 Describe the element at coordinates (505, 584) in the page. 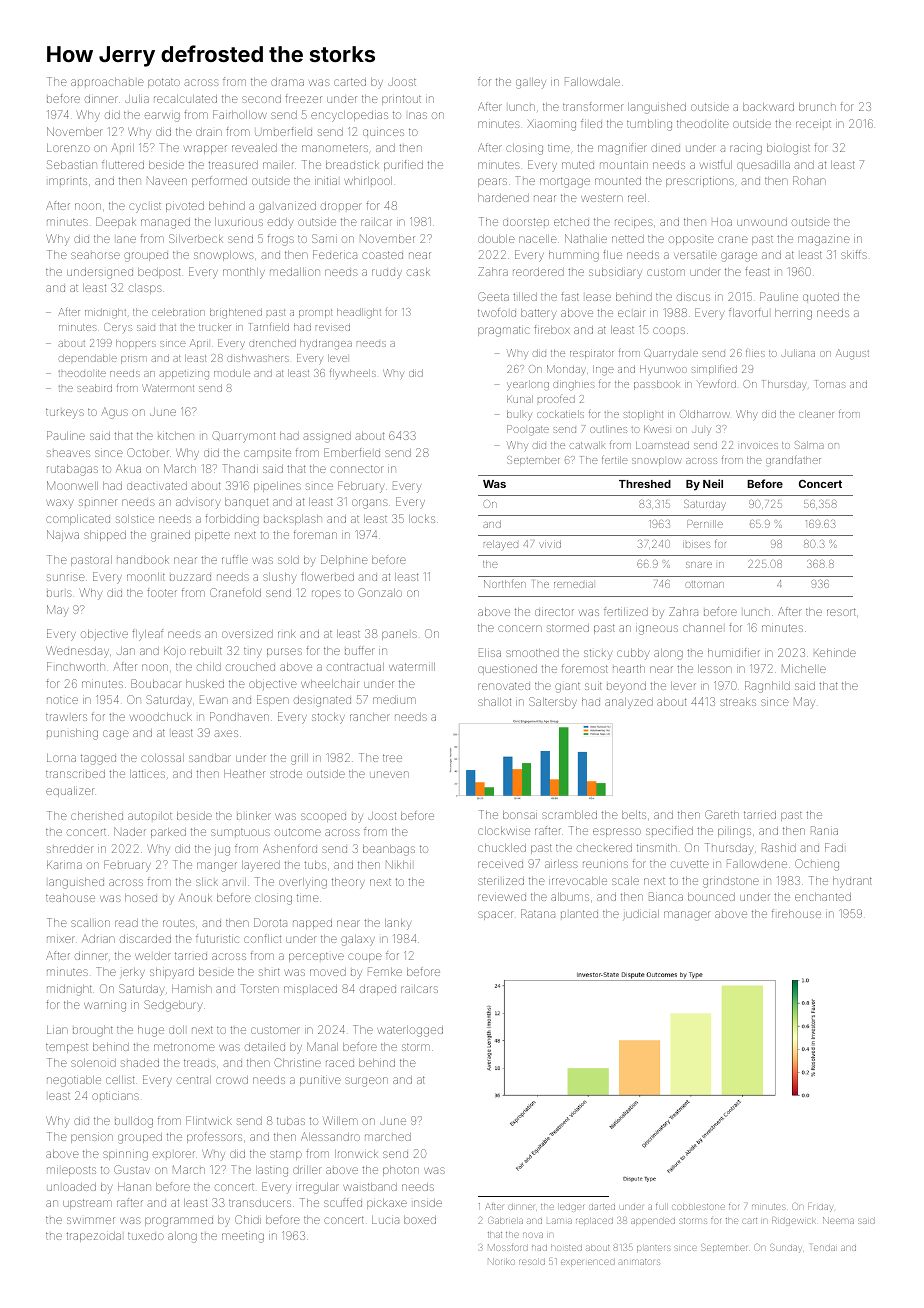

I see `Northfen` at that location.
